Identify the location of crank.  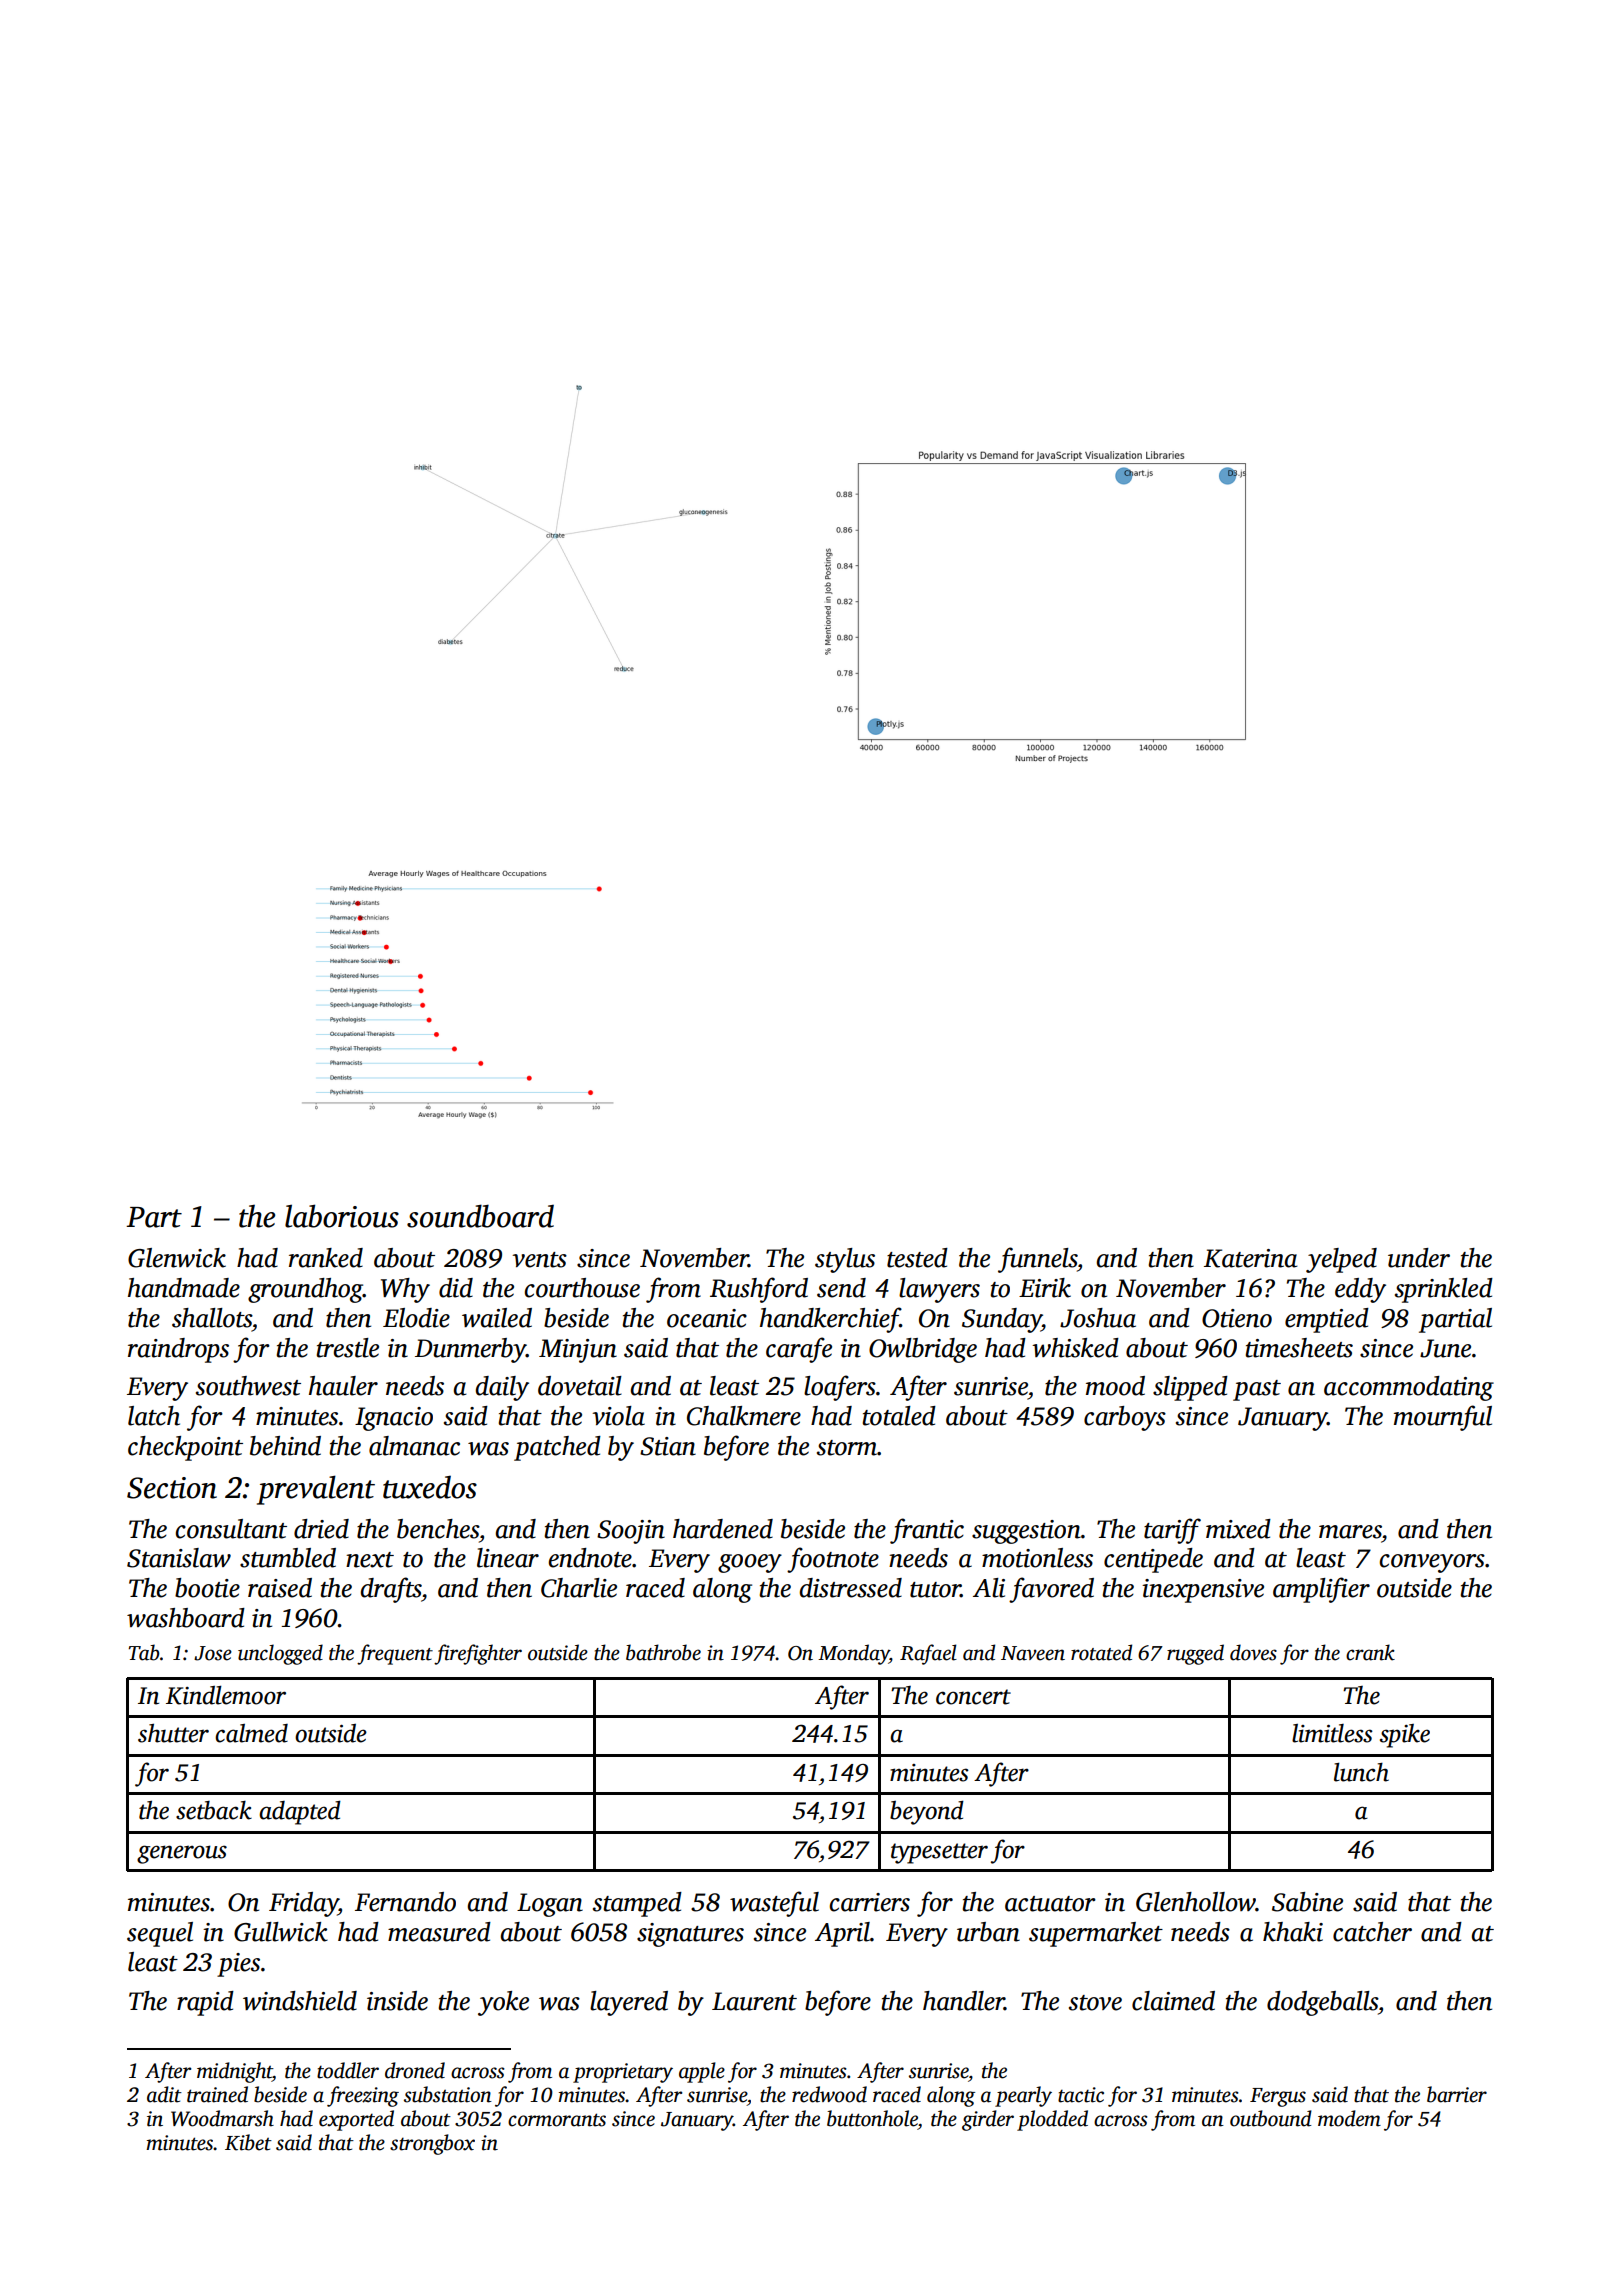
(1370, 1652).
